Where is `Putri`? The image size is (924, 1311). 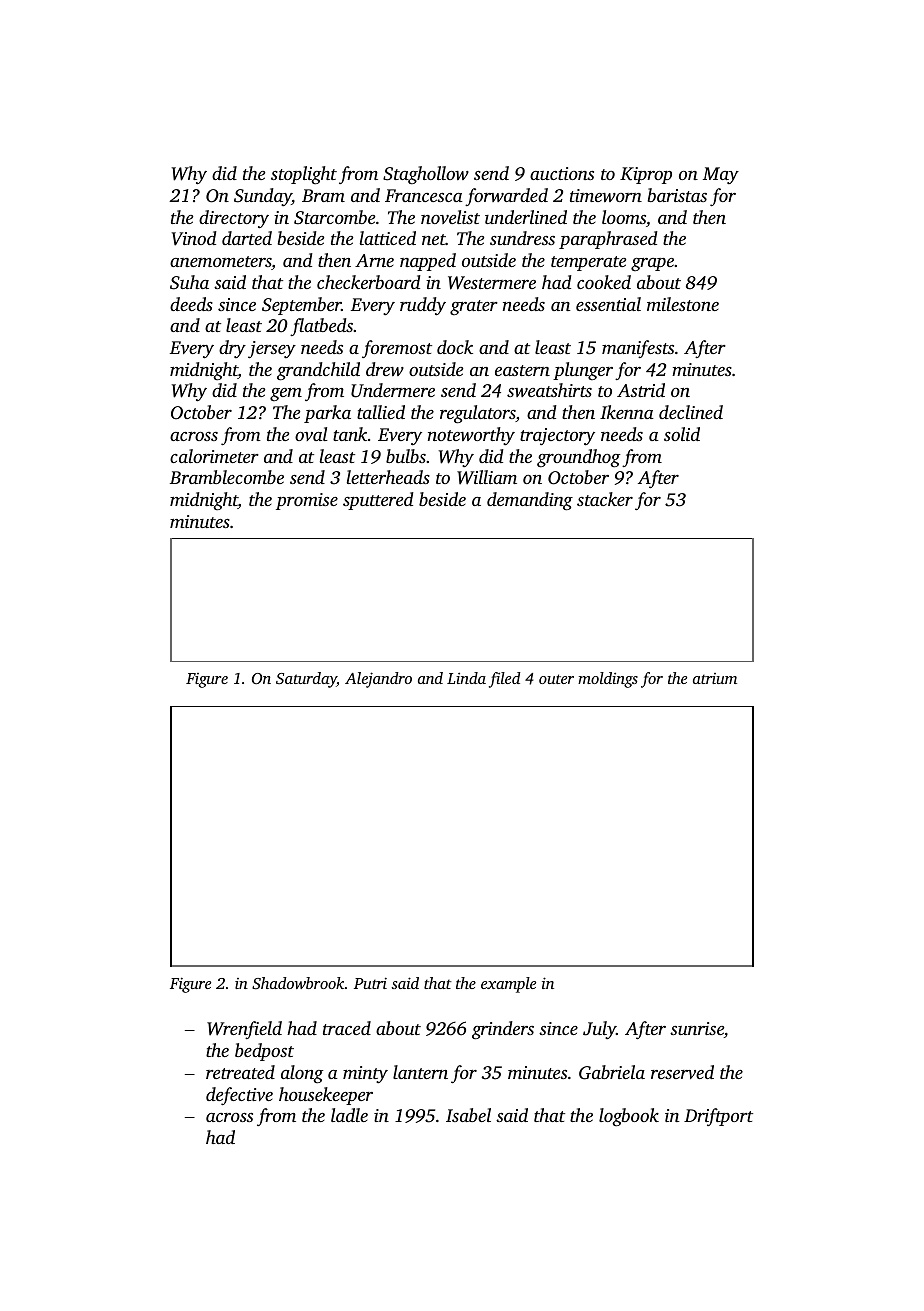 Putri is located at coordinates (370, 983).
